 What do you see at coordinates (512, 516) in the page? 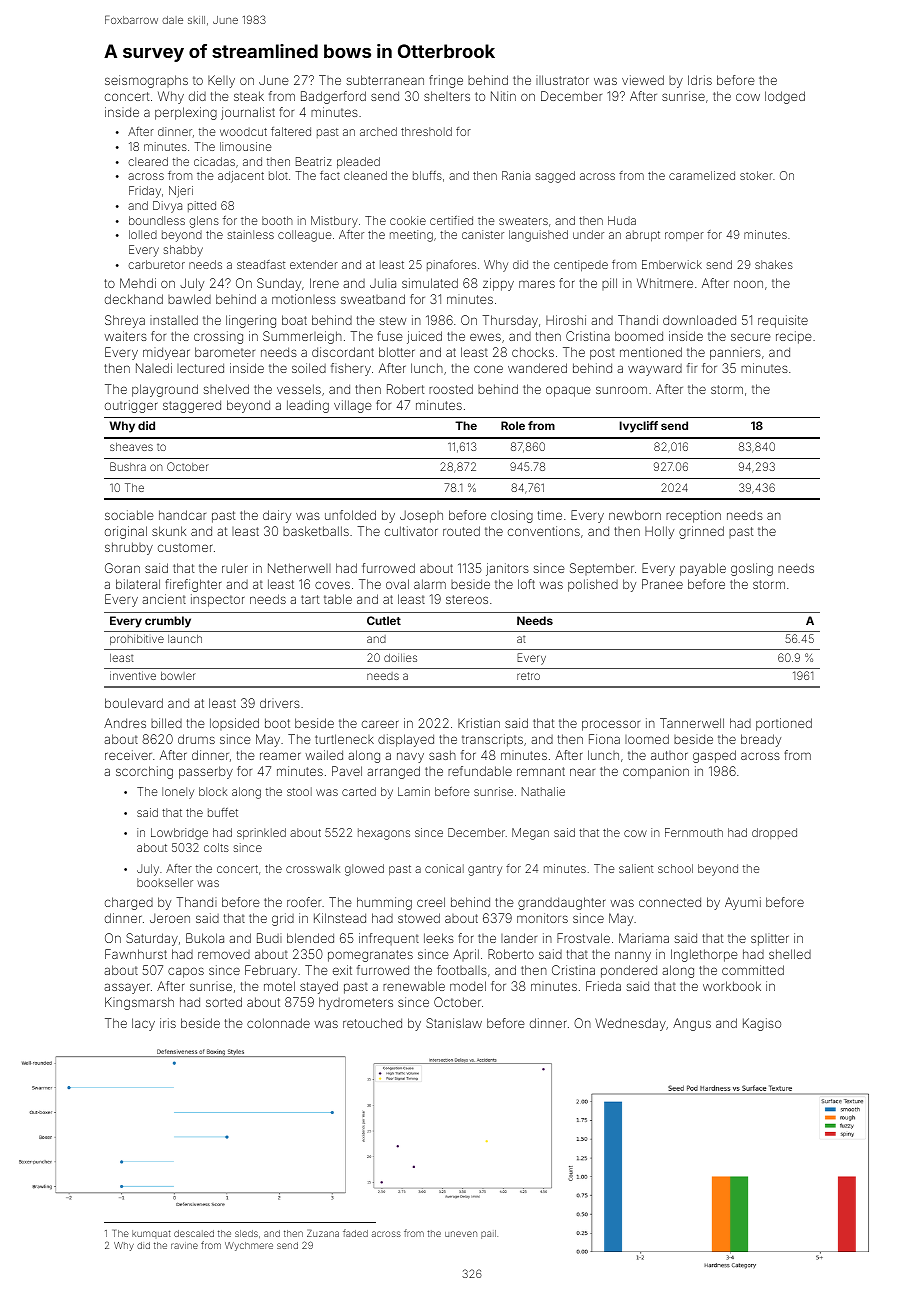
I see `closing` at bounding box center [512, 516].
